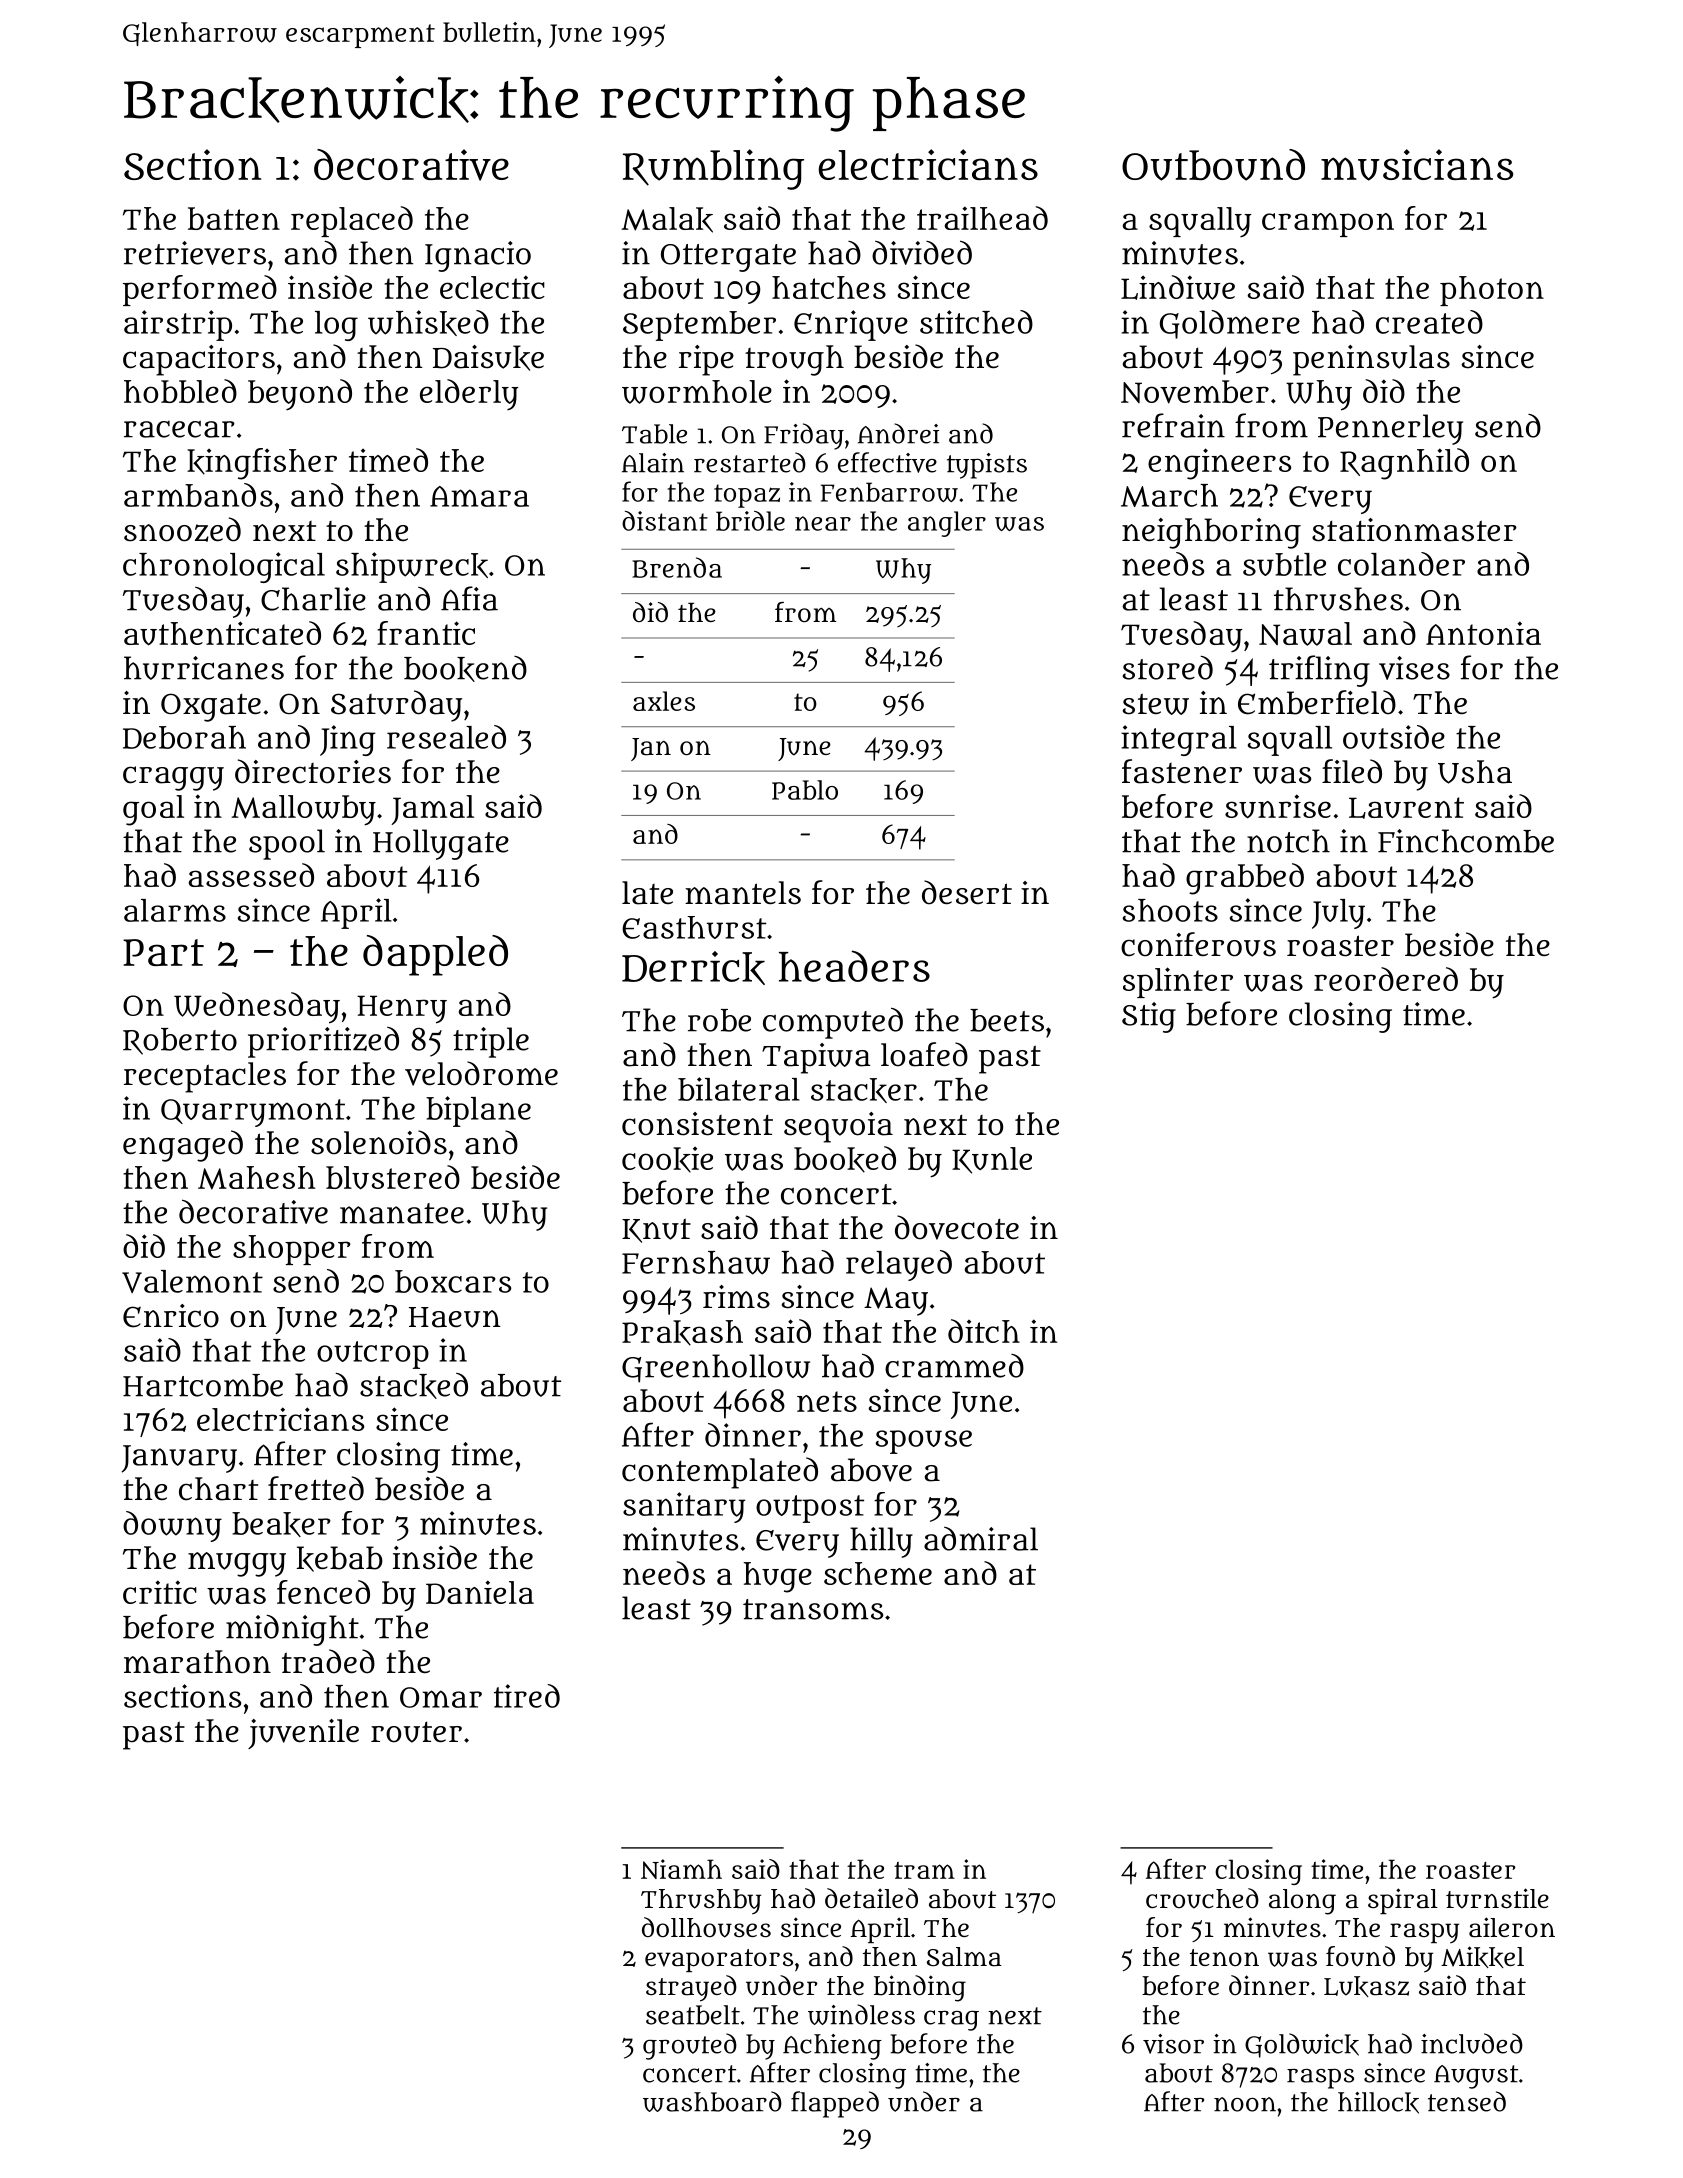  What do you see at coordinates (835, 2104) in the screenshot?
I see `flapped` at bounding box center [835, 2104].
